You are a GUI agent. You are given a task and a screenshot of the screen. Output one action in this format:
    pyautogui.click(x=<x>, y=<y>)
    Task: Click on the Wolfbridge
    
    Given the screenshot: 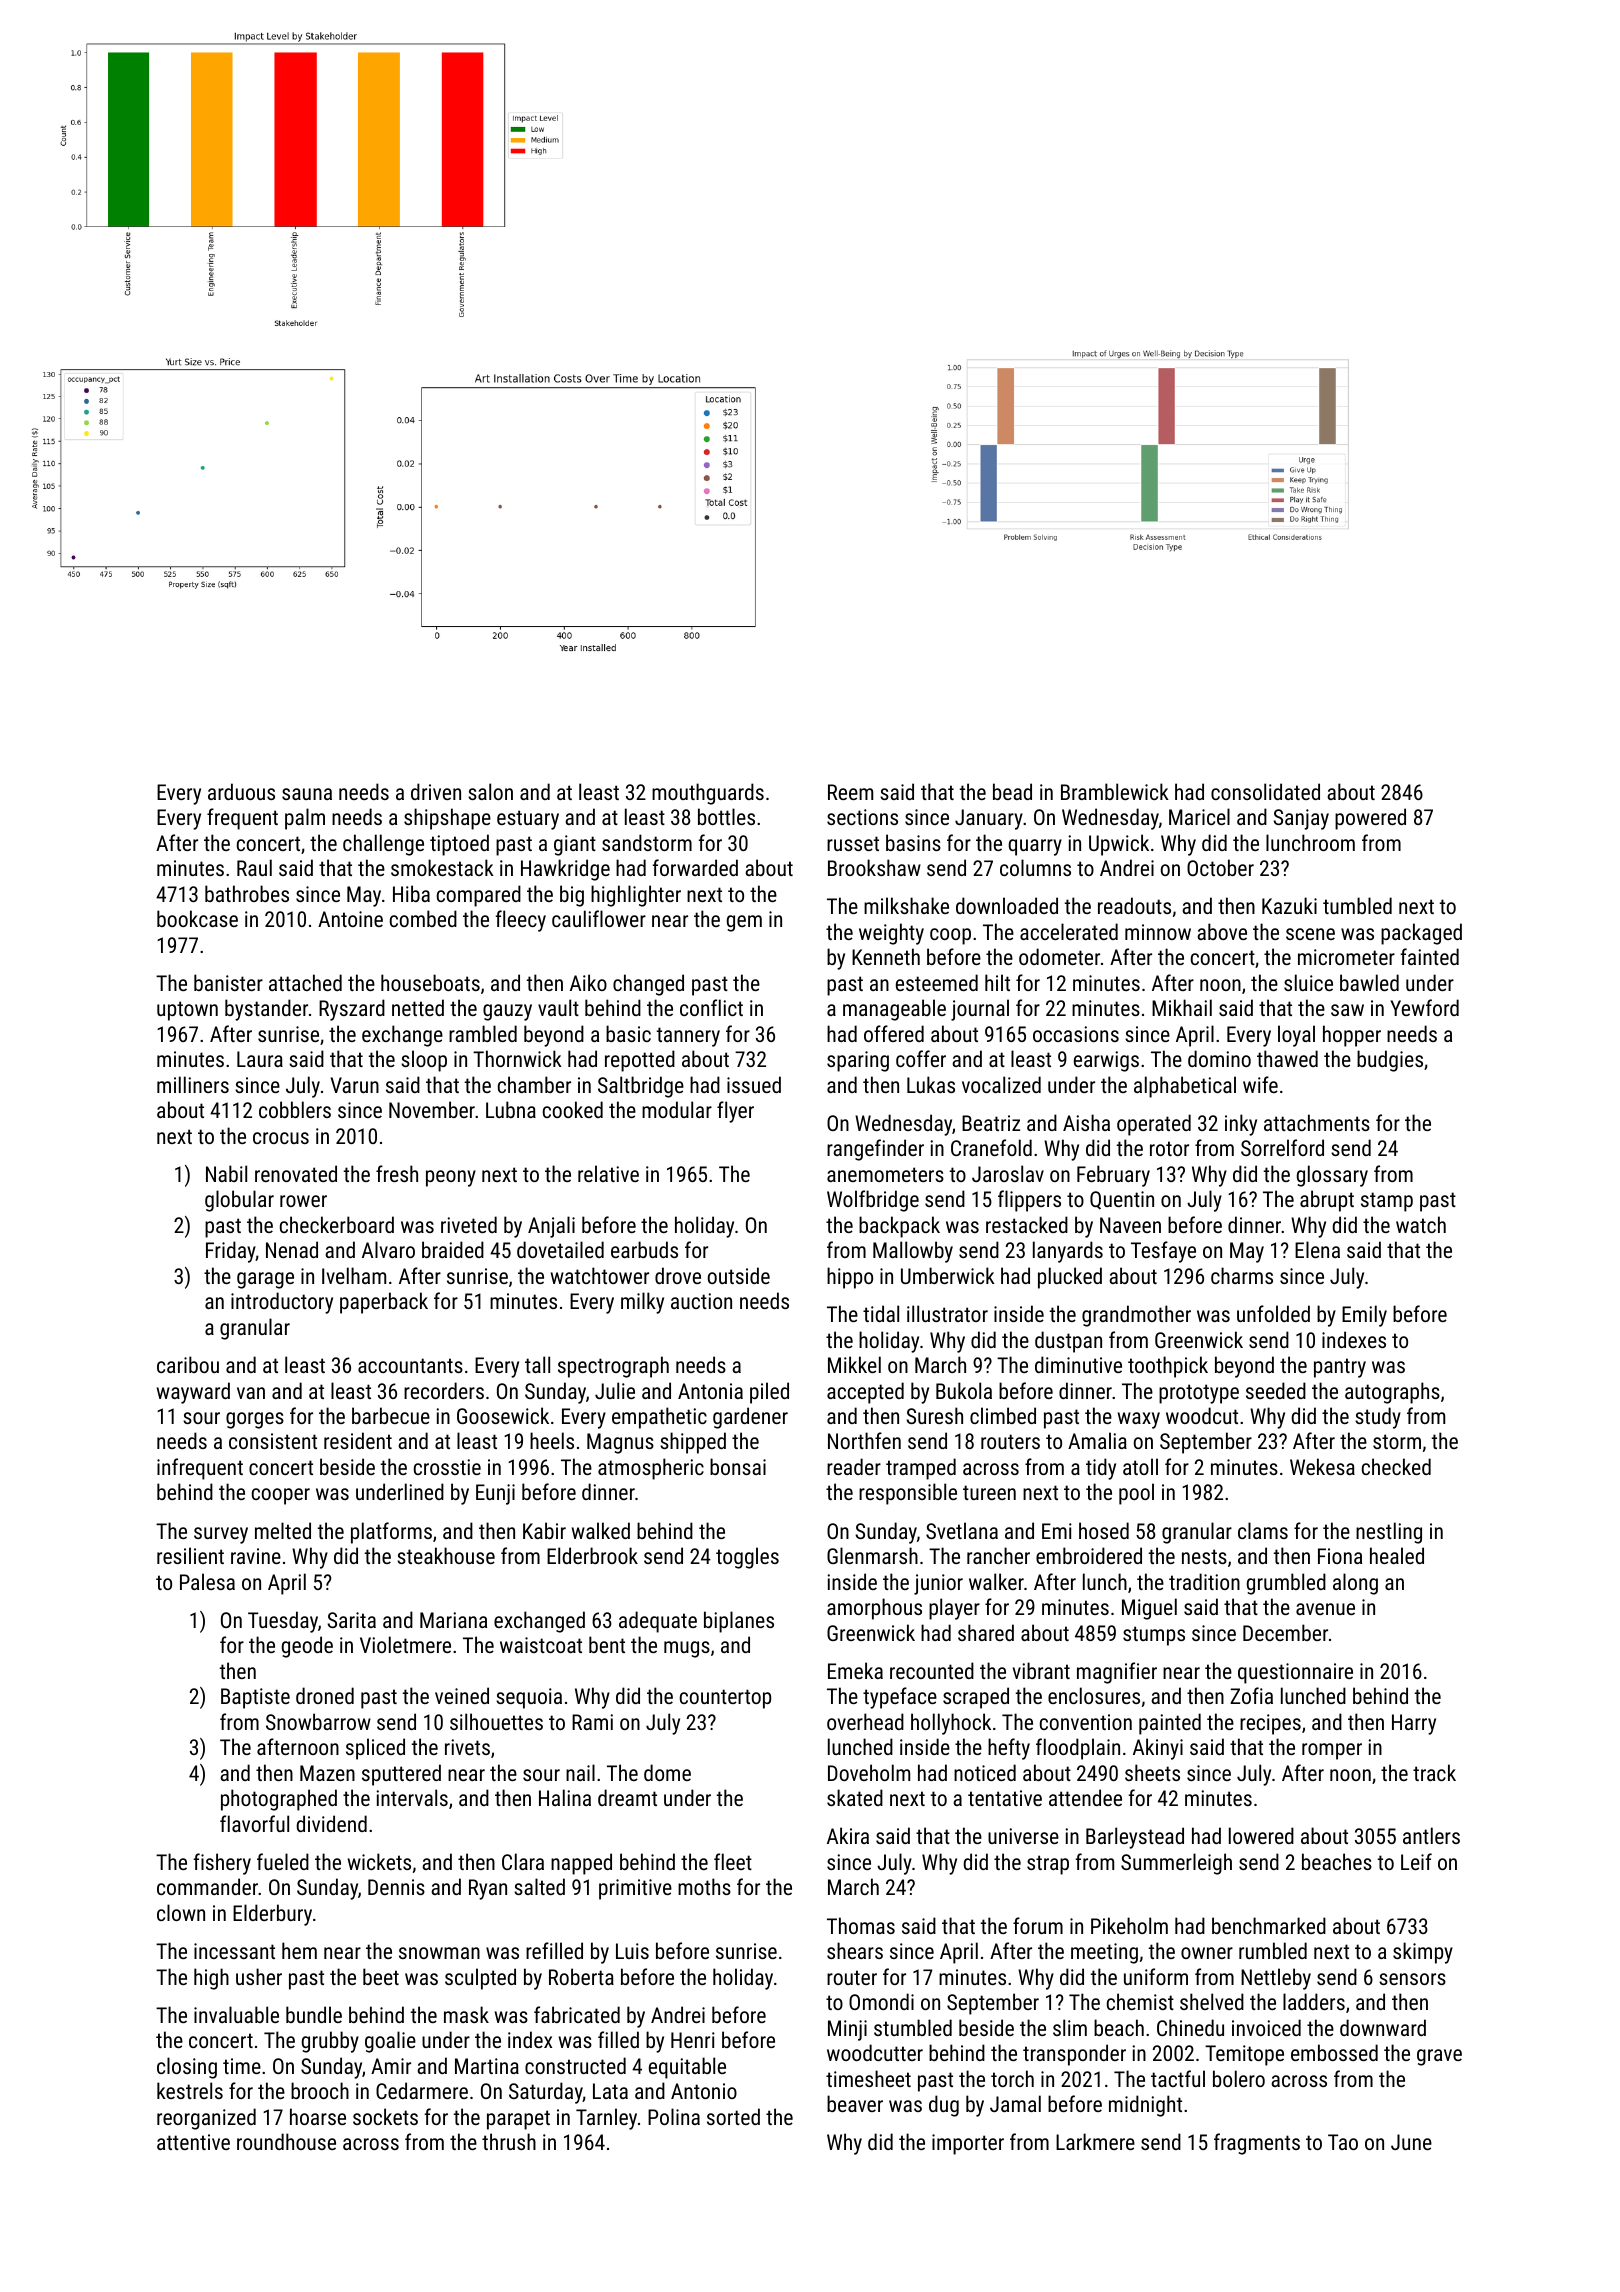 What is the action you would take?
    pyautogui.click(x=873, y=1201)
